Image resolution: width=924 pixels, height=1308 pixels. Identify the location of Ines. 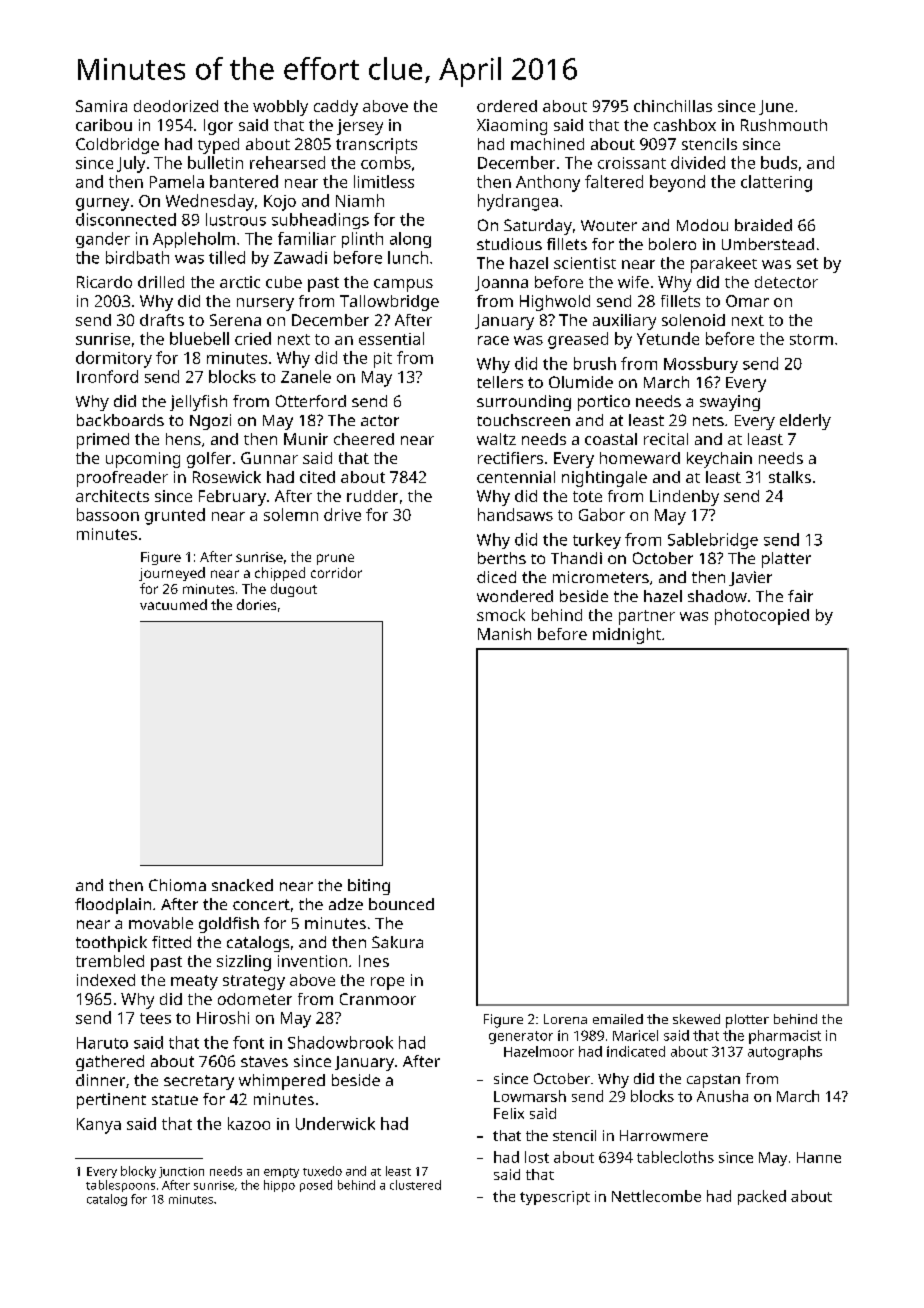
(374, 961).
